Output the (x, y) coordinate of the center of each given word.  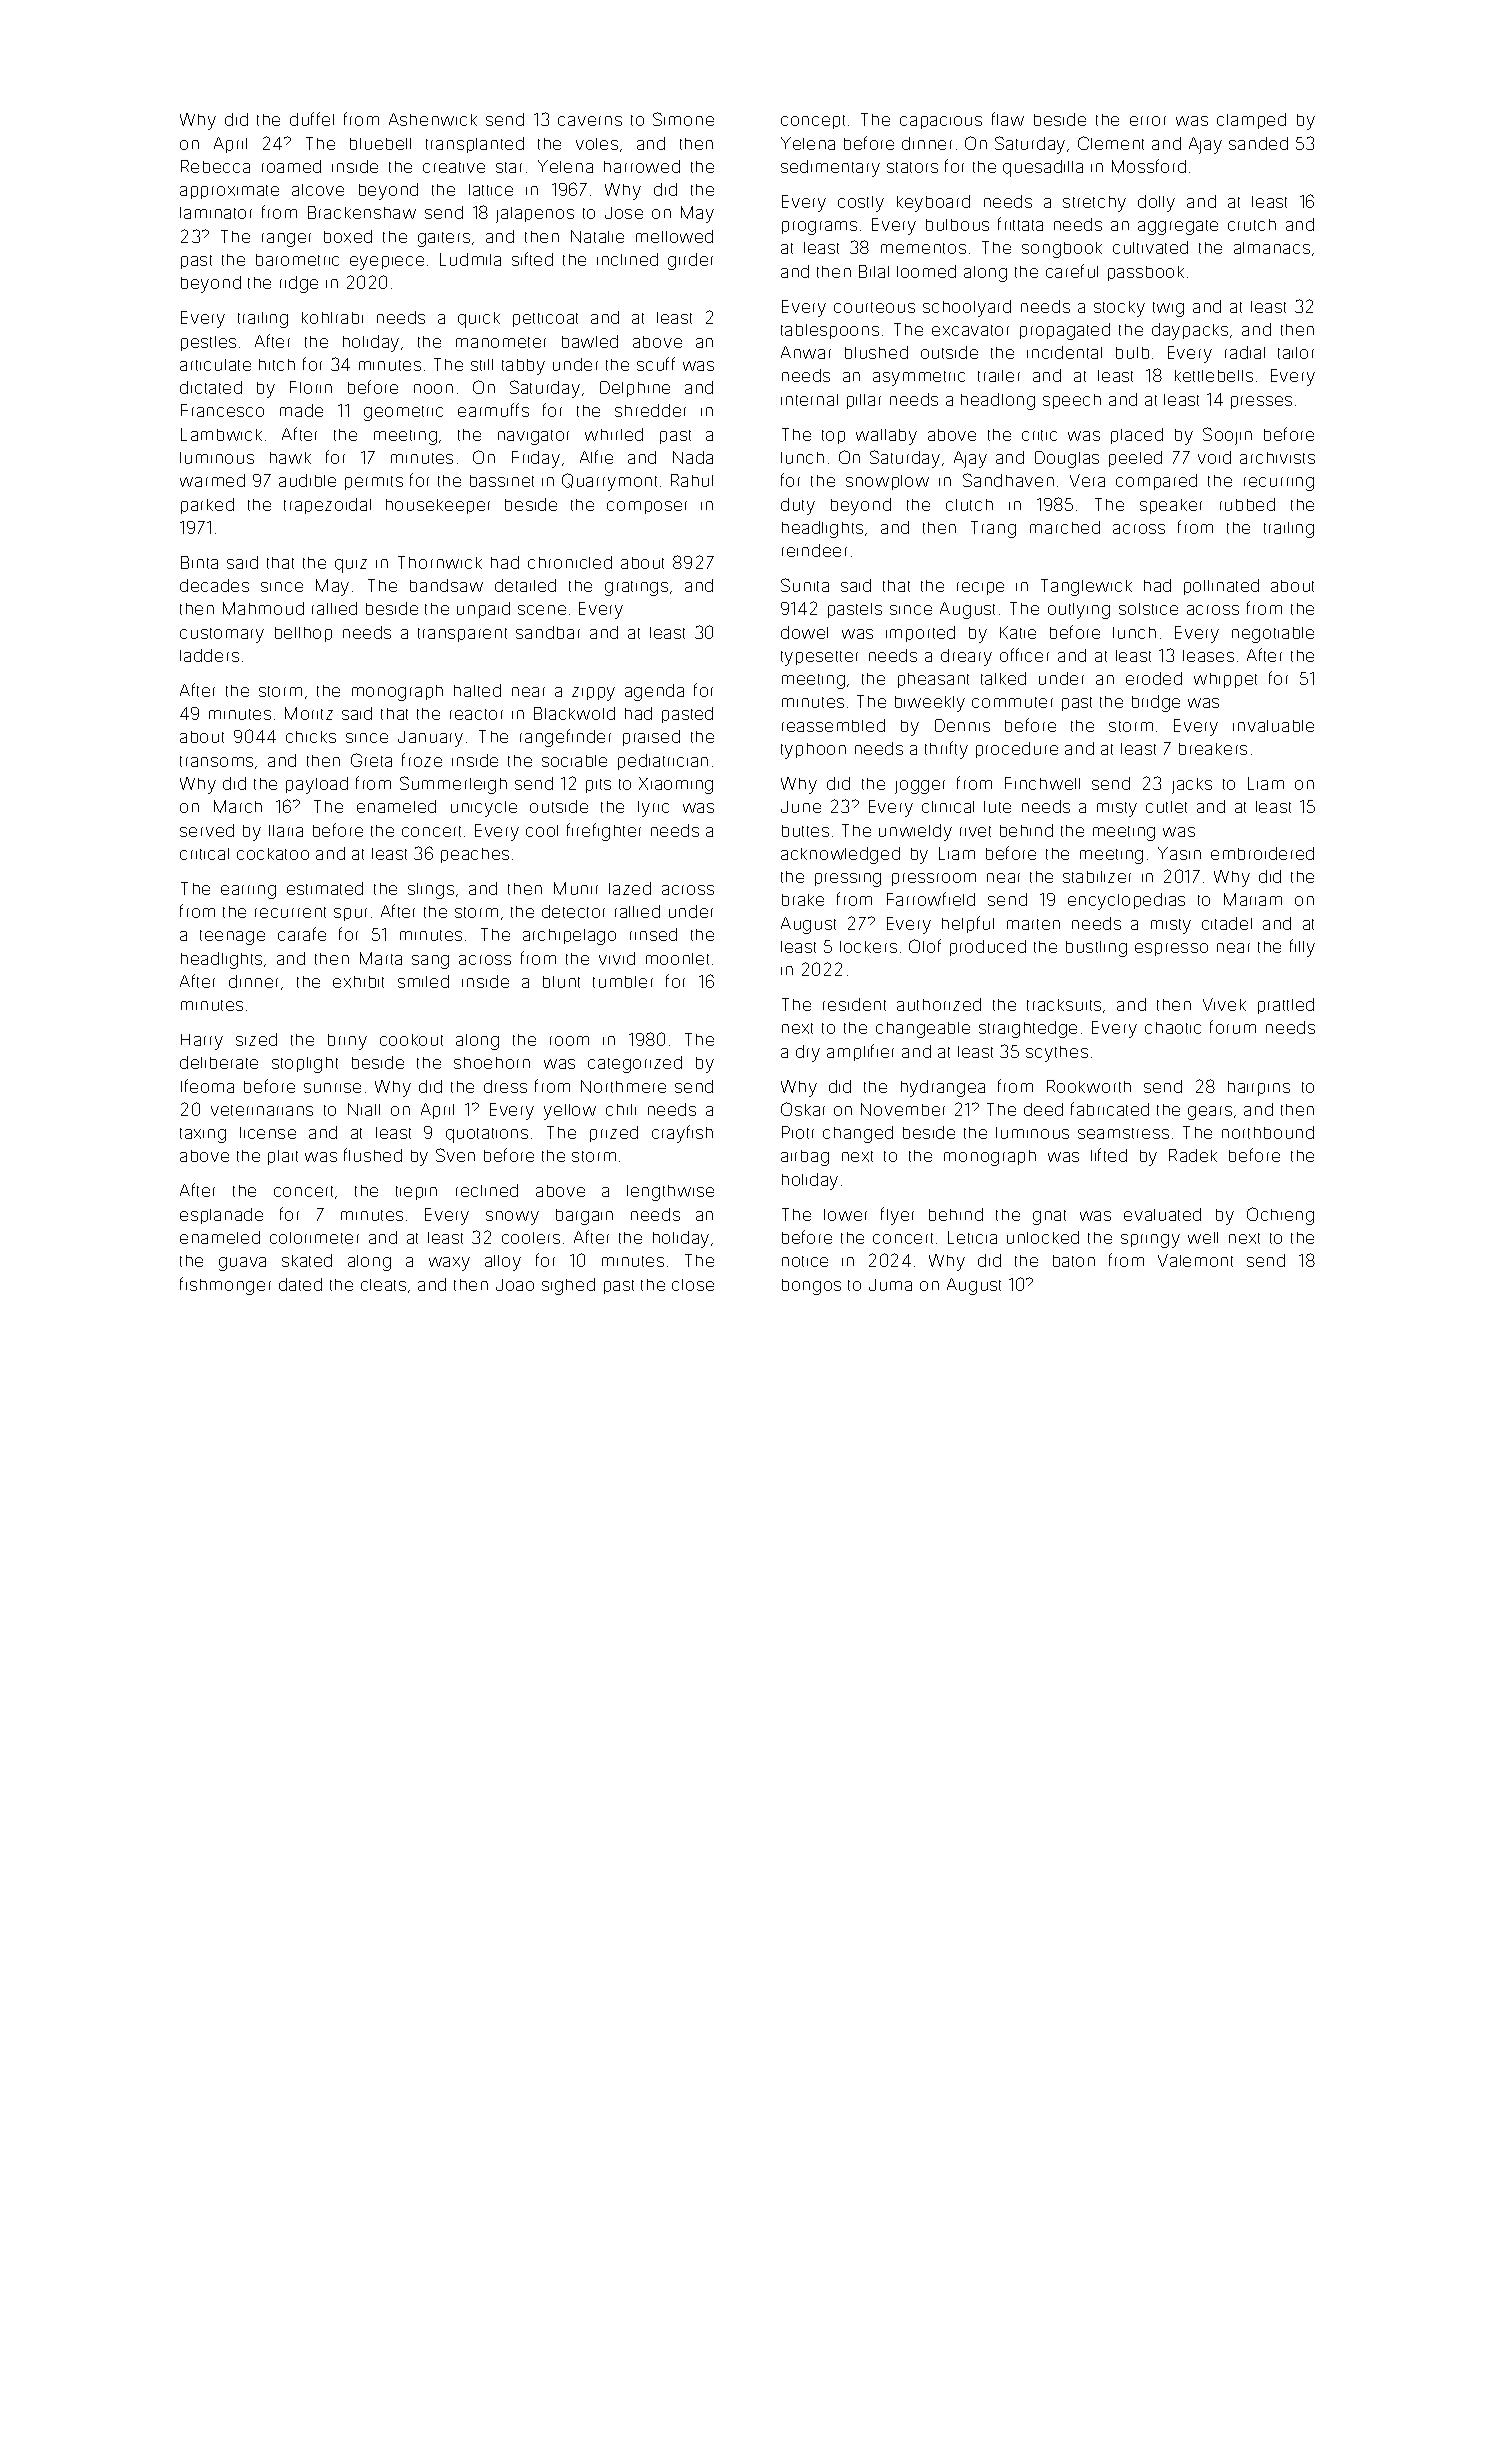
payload (317, 785)
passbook (1146, 273)
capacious (941, 122)
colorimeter (314, 1238)
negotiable (1273, 635)
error (1148, 121)
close (693, 1285)
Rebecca (215, 166)
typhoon (813, 751)
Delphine (635, 389)
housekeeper (438, 506)
